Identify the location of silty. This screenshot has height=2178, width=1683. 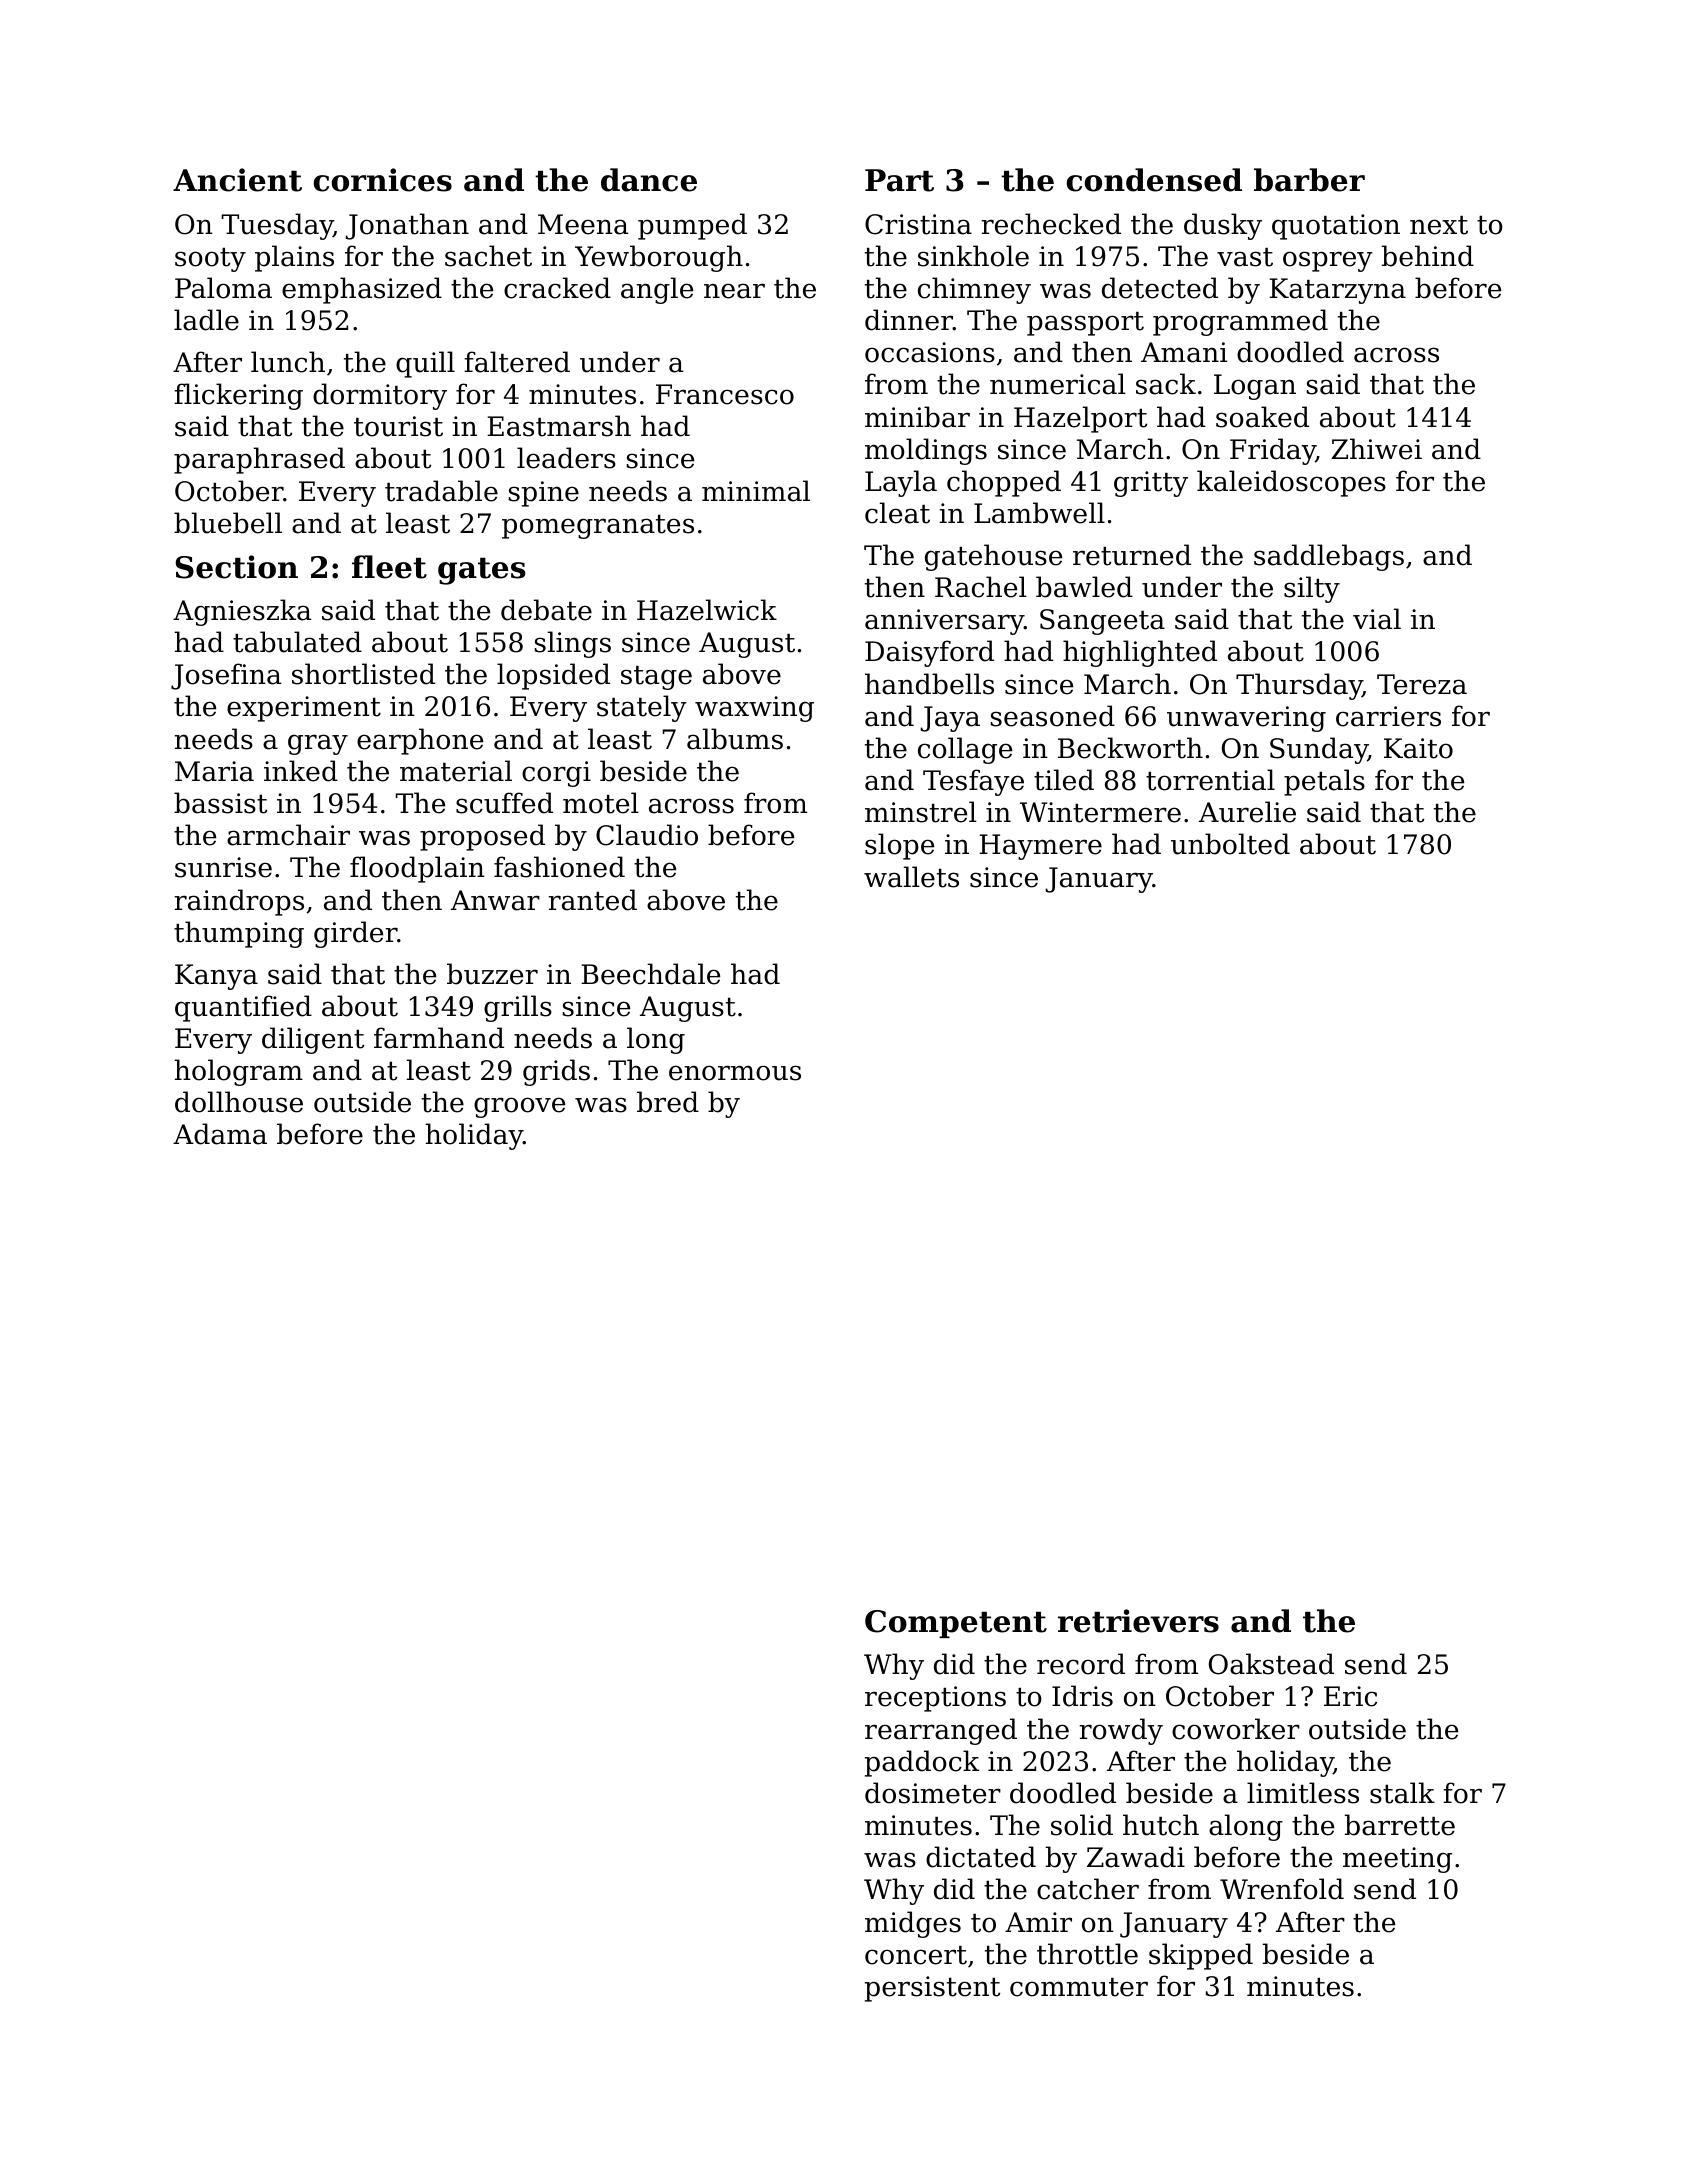
(1312, 589).
